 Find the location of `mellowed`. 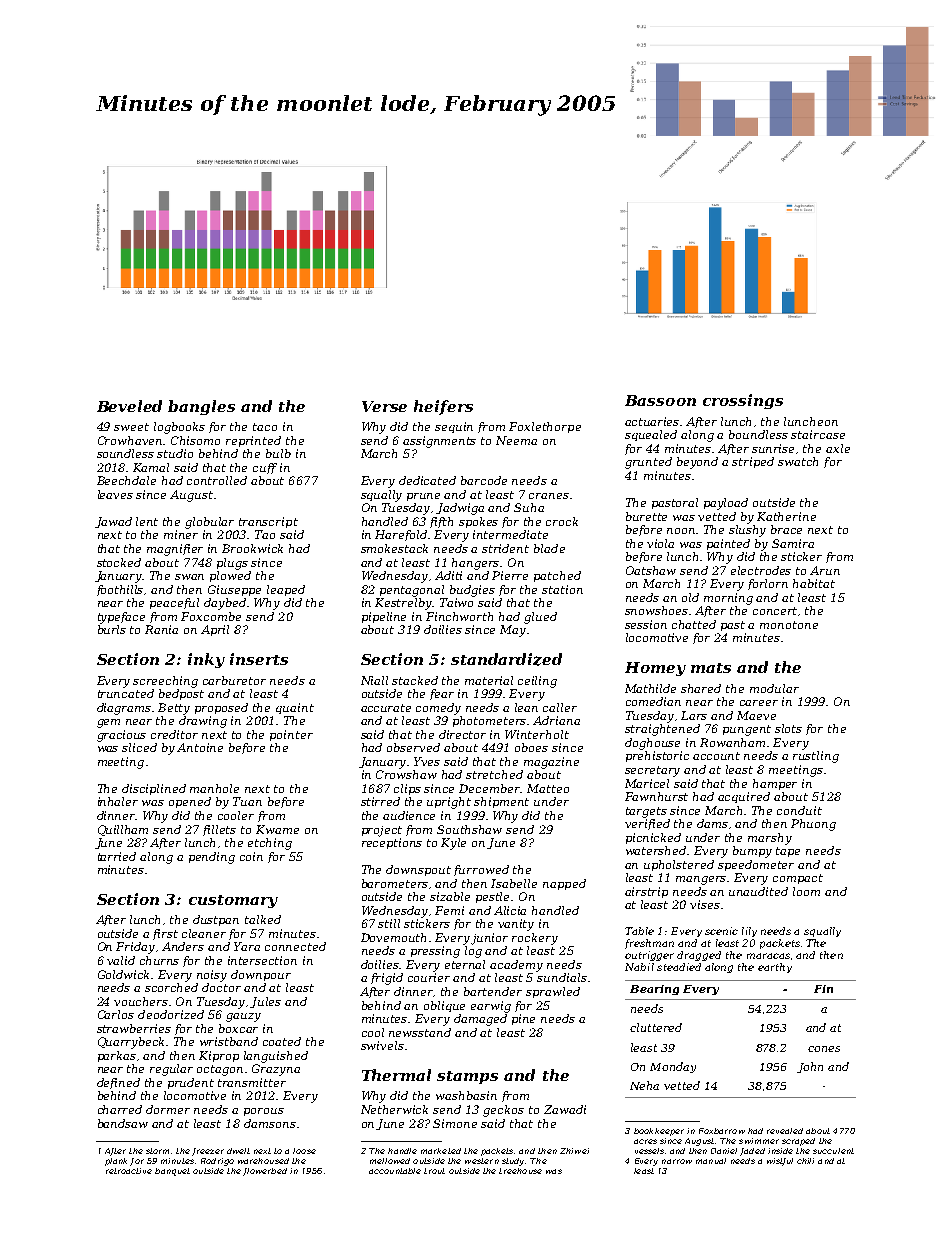

mellowed is located at coordinates (390, 1161).
